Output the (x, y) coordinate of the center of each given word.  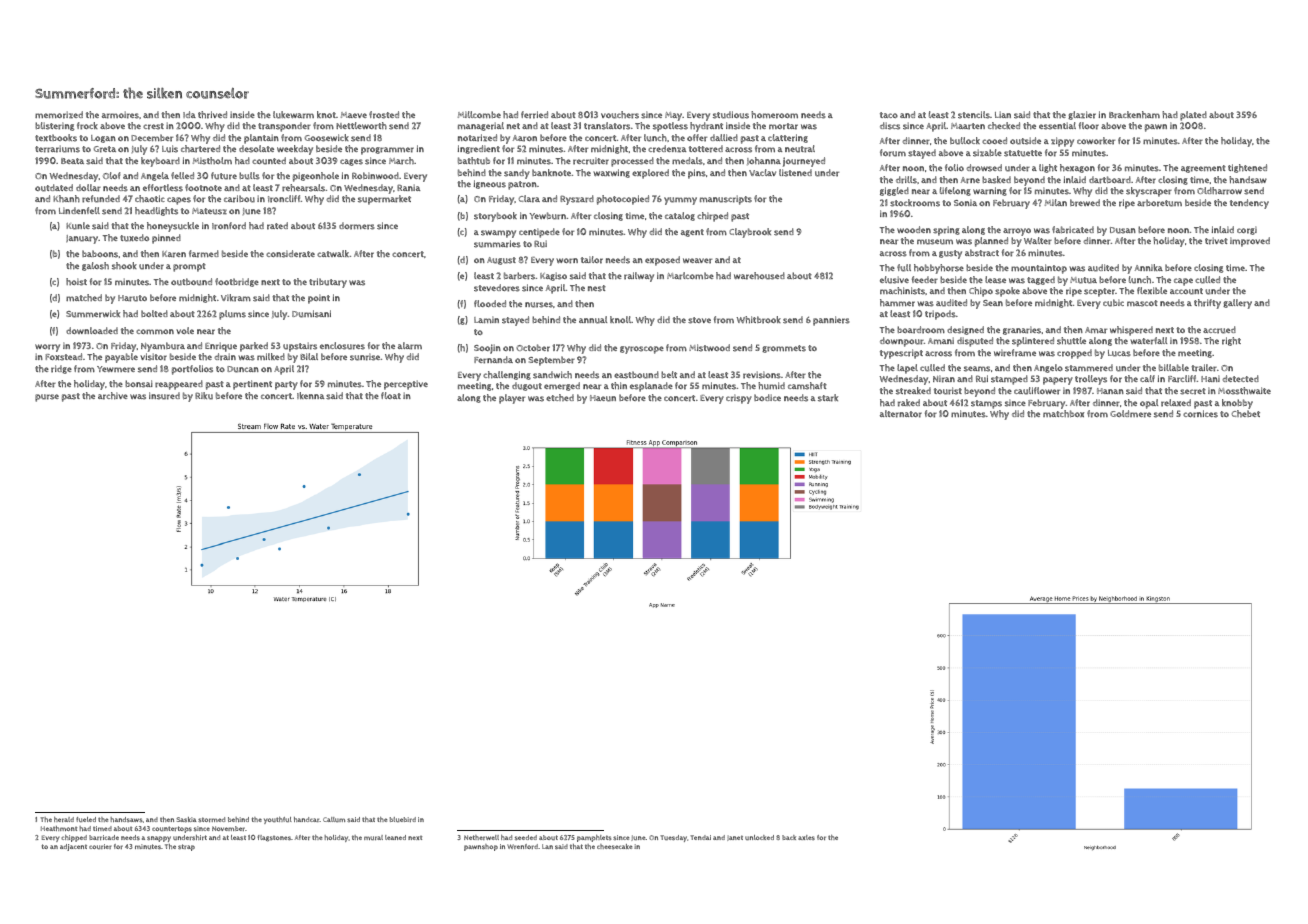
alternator (901, 414)
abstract (982, 253)
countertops (172, 829)
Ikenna (310, 395)
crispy (739, 399)
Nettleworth (361, 126)
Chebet (1246, 413)
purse (47, 398)
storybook (495, 217)
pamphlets (594, 838)
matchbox (1063, 413)
